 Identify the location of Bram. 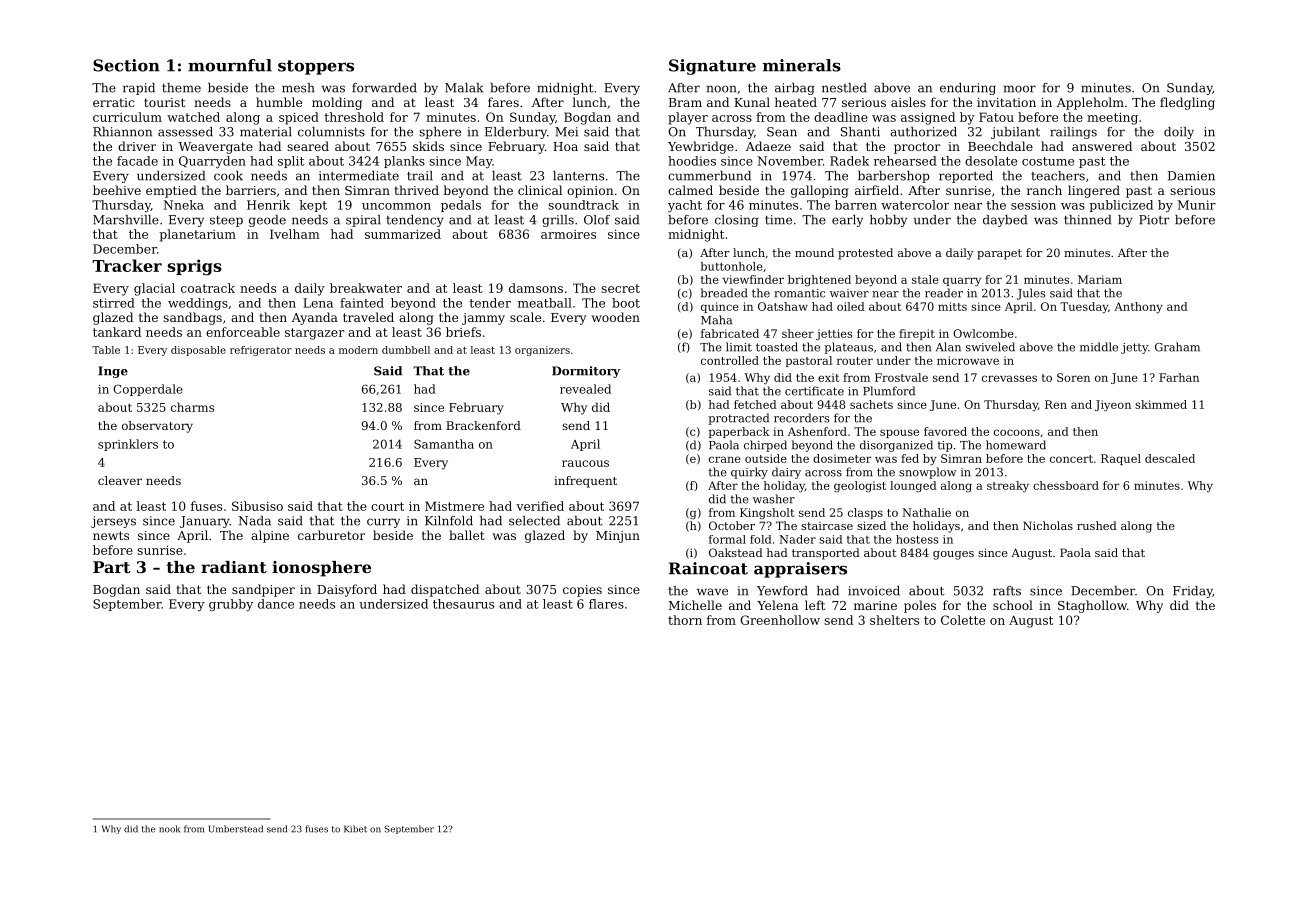
(685, 102).
